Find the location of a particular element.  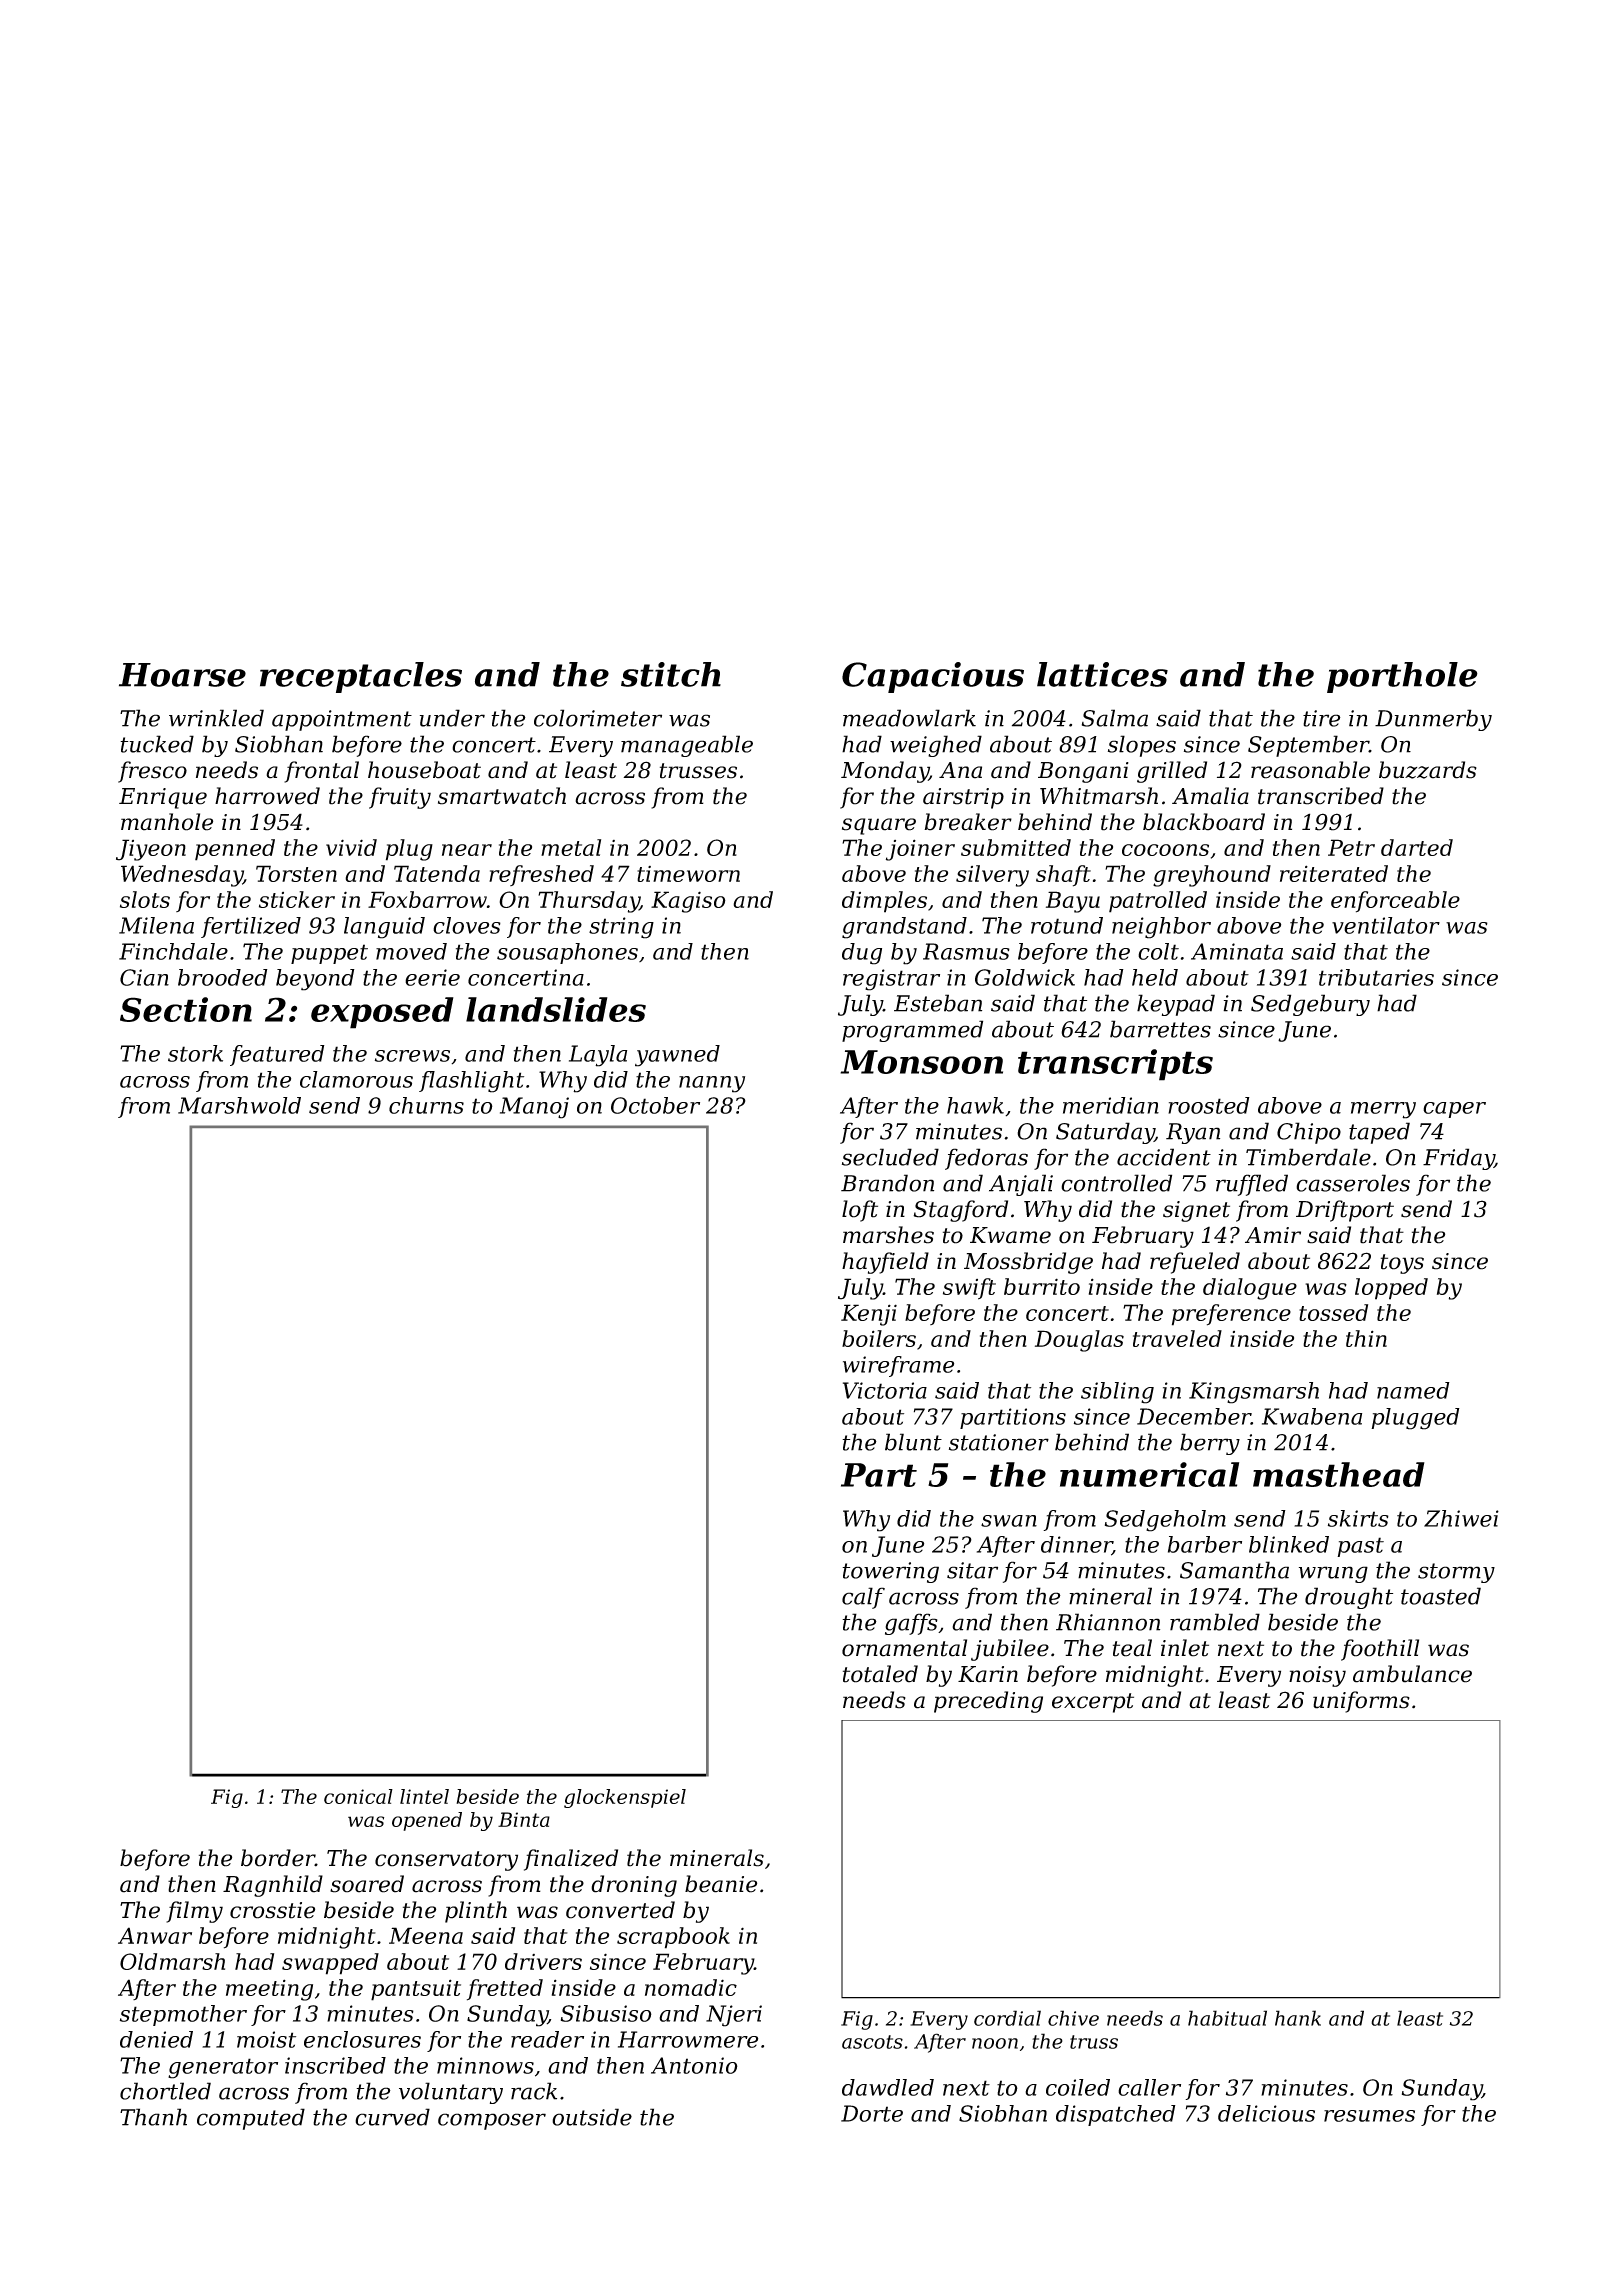

barber is located at coordinates (1205, 1544).
